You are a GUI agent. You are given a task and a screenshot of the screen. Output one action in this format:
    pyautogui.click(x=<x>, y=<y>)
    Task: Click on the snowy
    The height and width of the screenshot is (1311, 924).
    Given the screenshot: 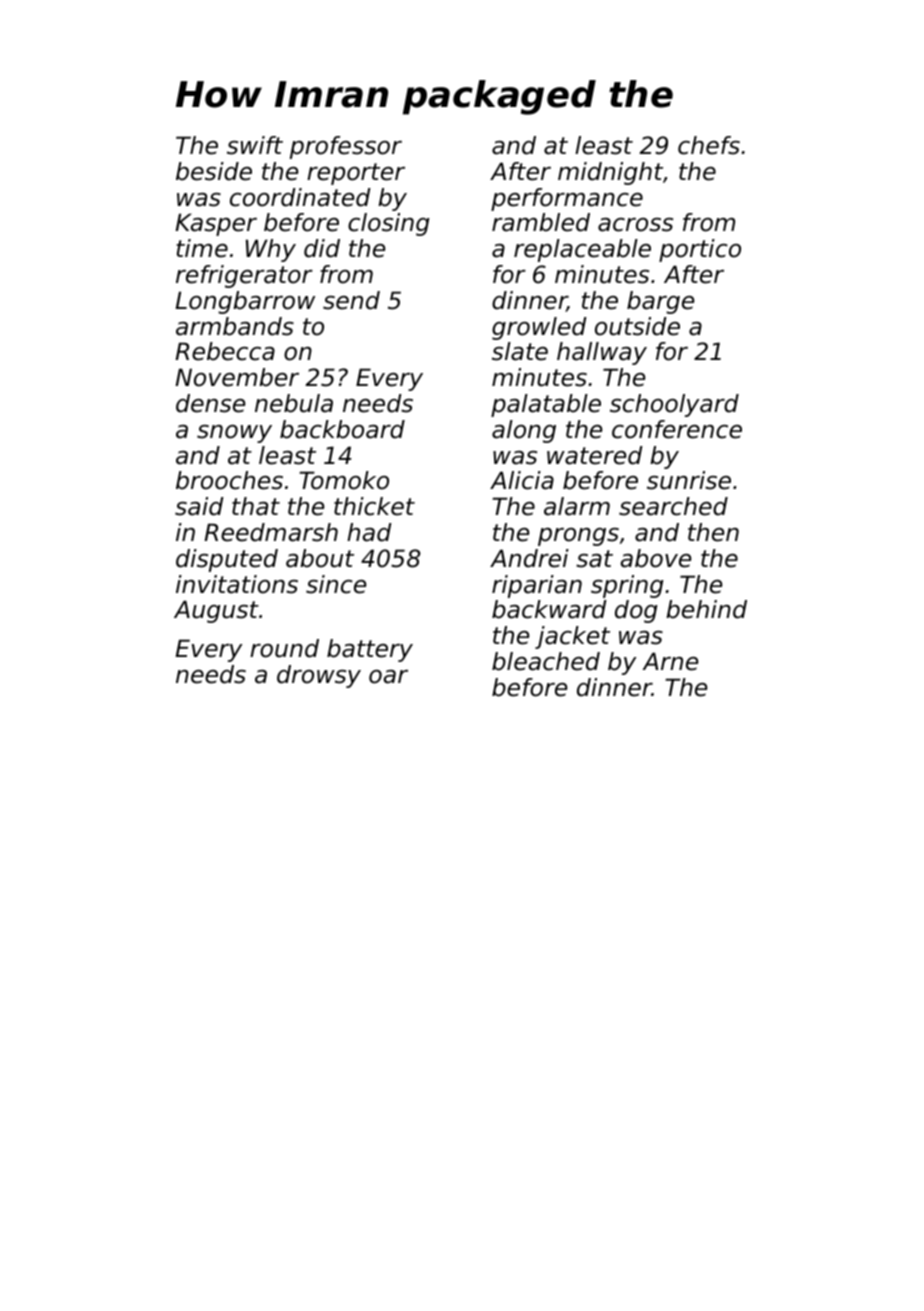 What is the action you would take?
    pyautogui.click(x=234, y=434)
